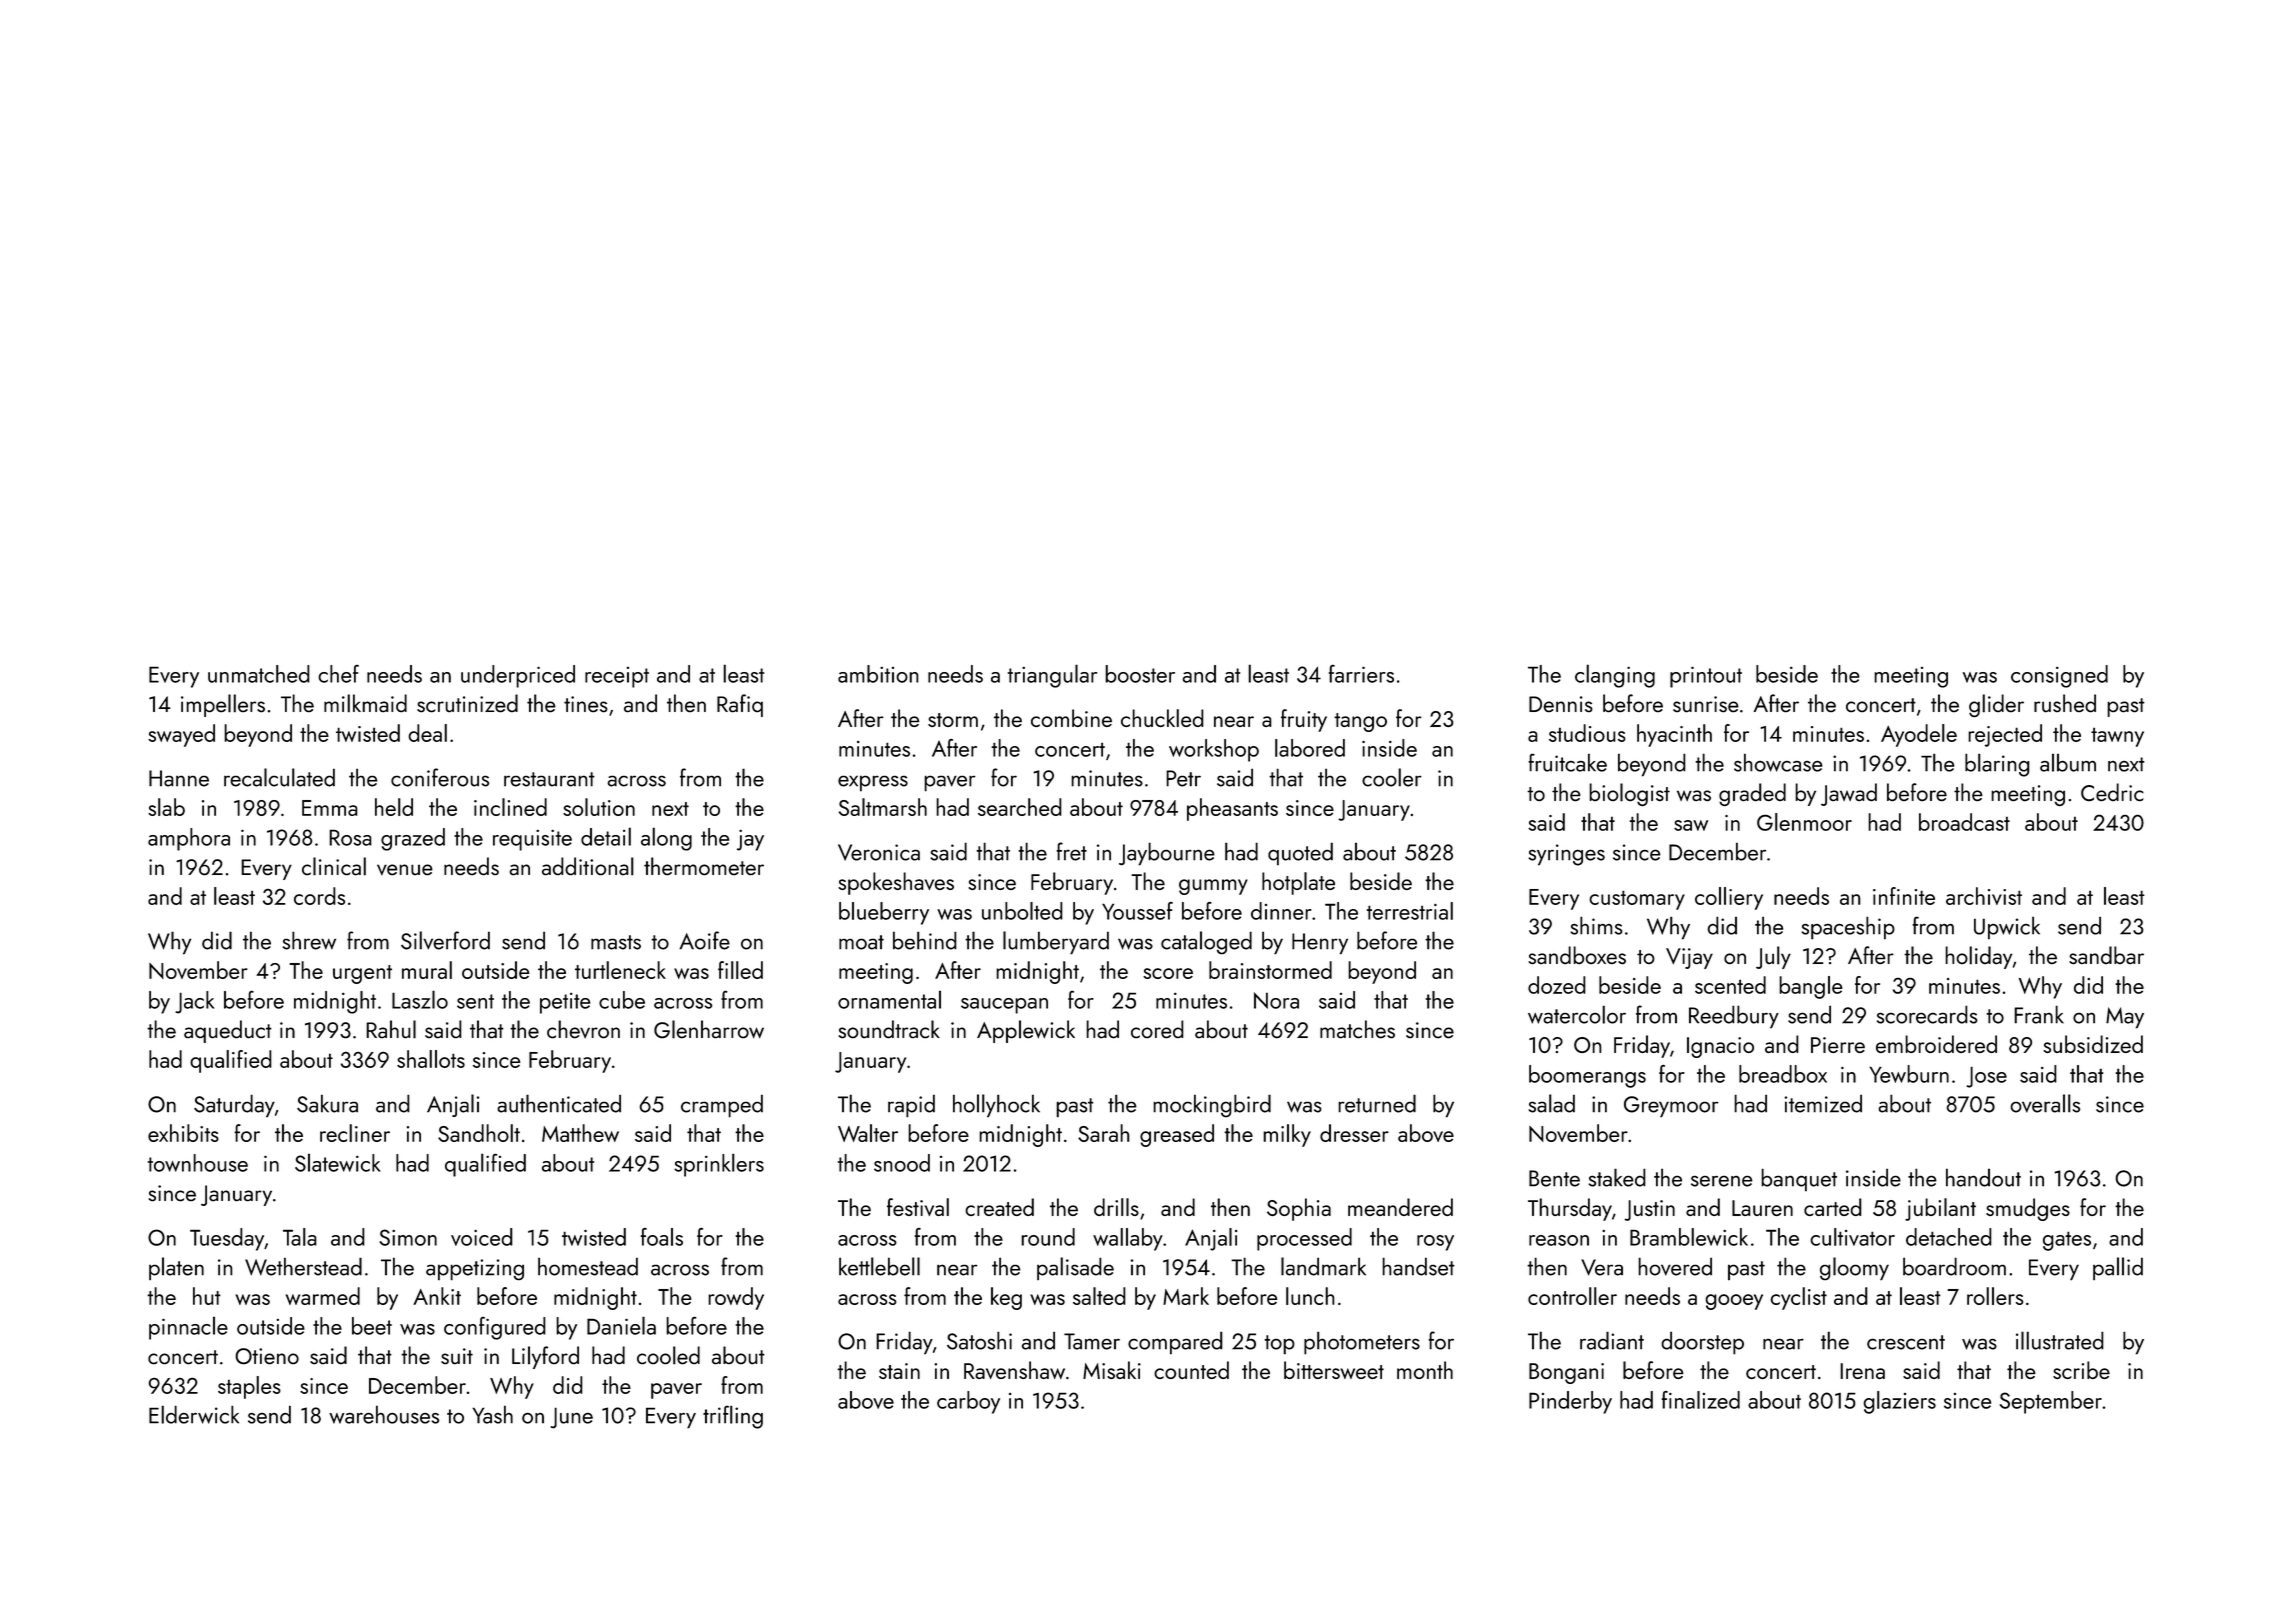  I want to click on shallots, so click(431, 1059).
